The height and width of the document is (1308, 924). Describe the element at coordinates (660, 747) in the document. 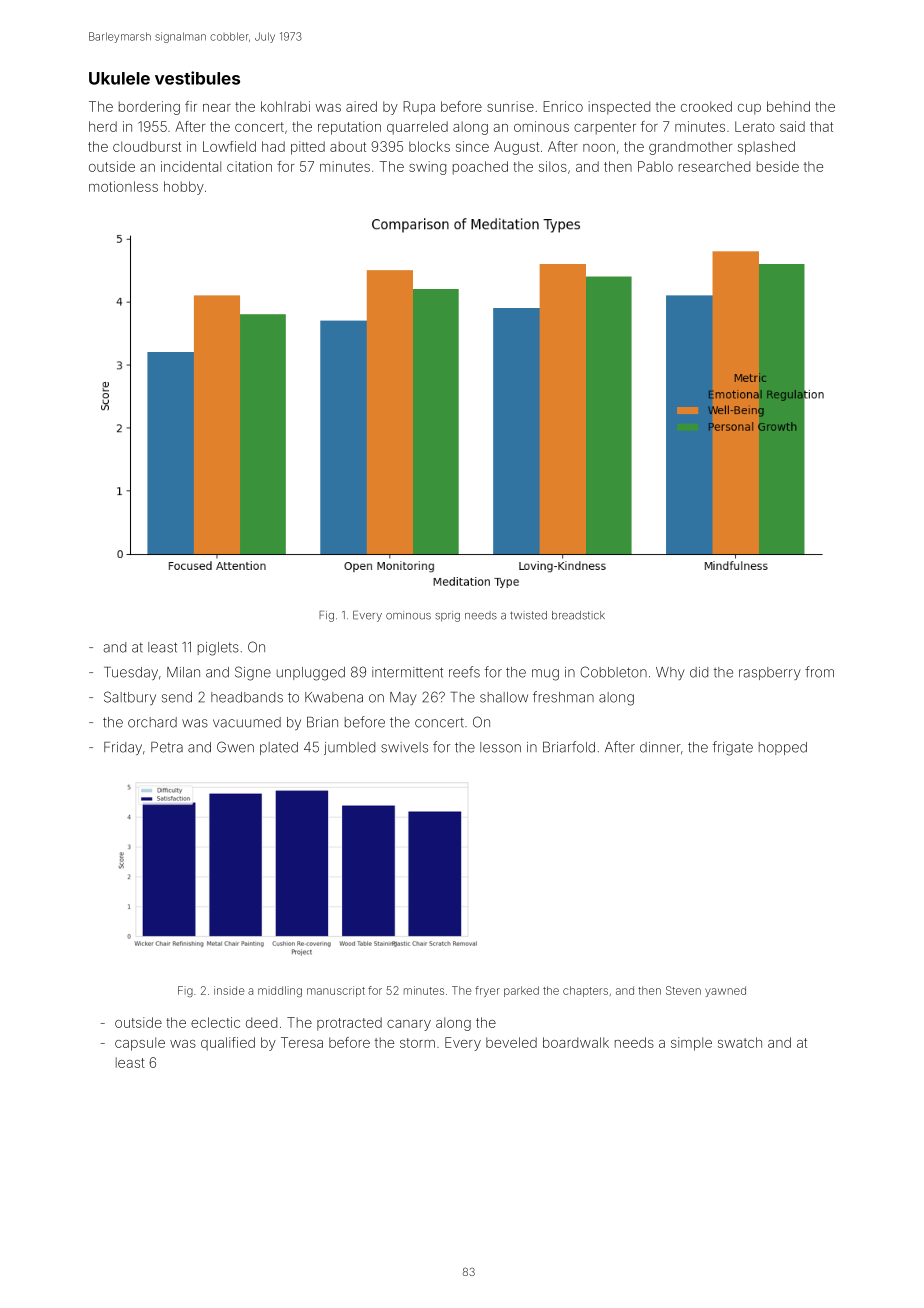

I see `dinner` at that location.
